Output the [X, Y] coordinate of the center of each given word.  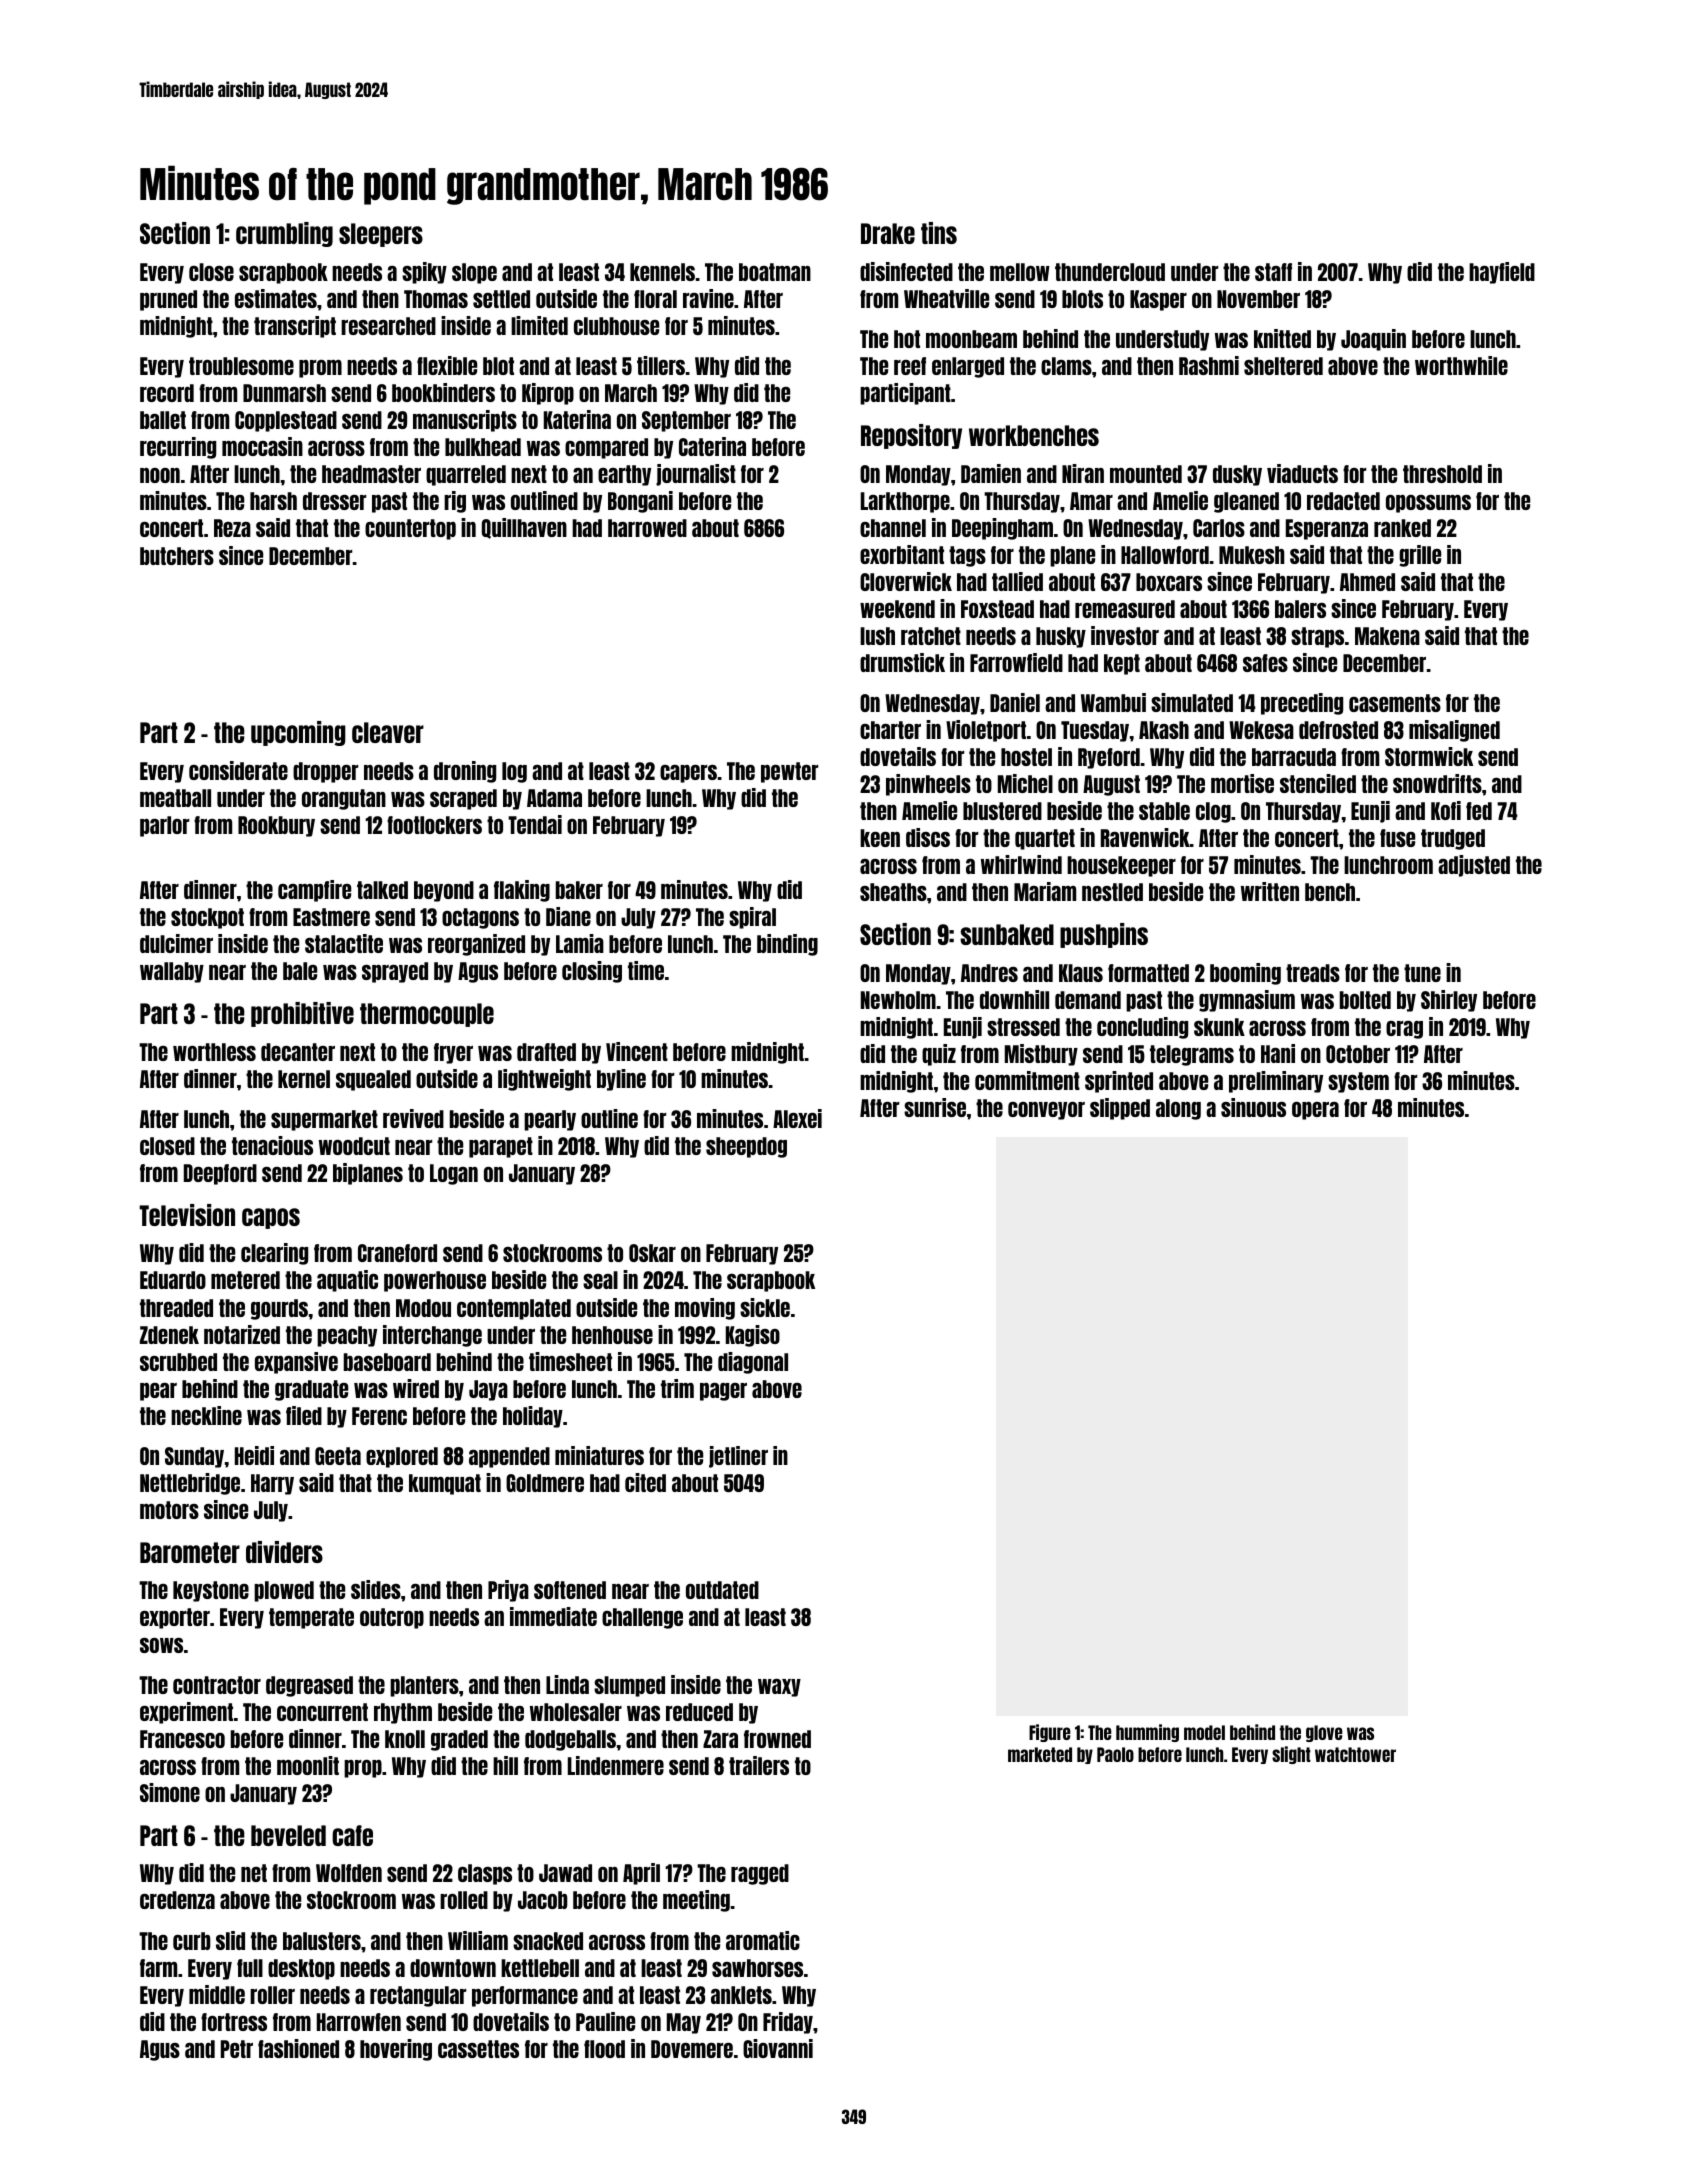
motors [169, 1510]
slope [474, 273]
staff [1273, 272]
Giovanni [778, 2048]
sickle [765, 1307]
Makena [1387, 636]
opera [1315, 1111]
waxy [779, 1688]
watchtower [1355, 1754]
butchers [177, 556]
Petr [237, 2049]
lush [877, 636]
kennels [662, 272]
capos [271, 1218]
